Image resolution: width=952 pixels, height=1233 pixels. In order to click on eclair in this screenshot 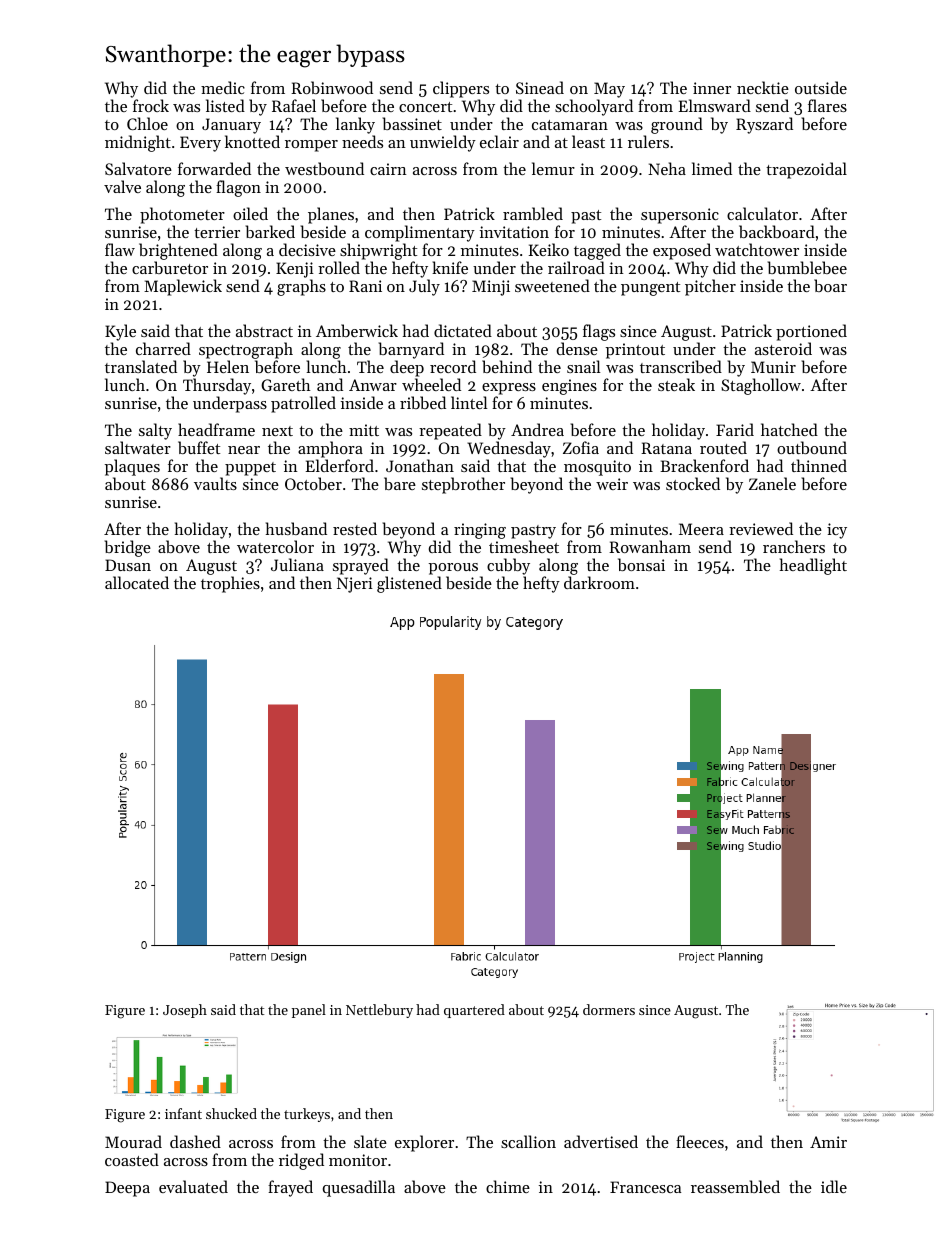, I will do `click(499, 141)`.
